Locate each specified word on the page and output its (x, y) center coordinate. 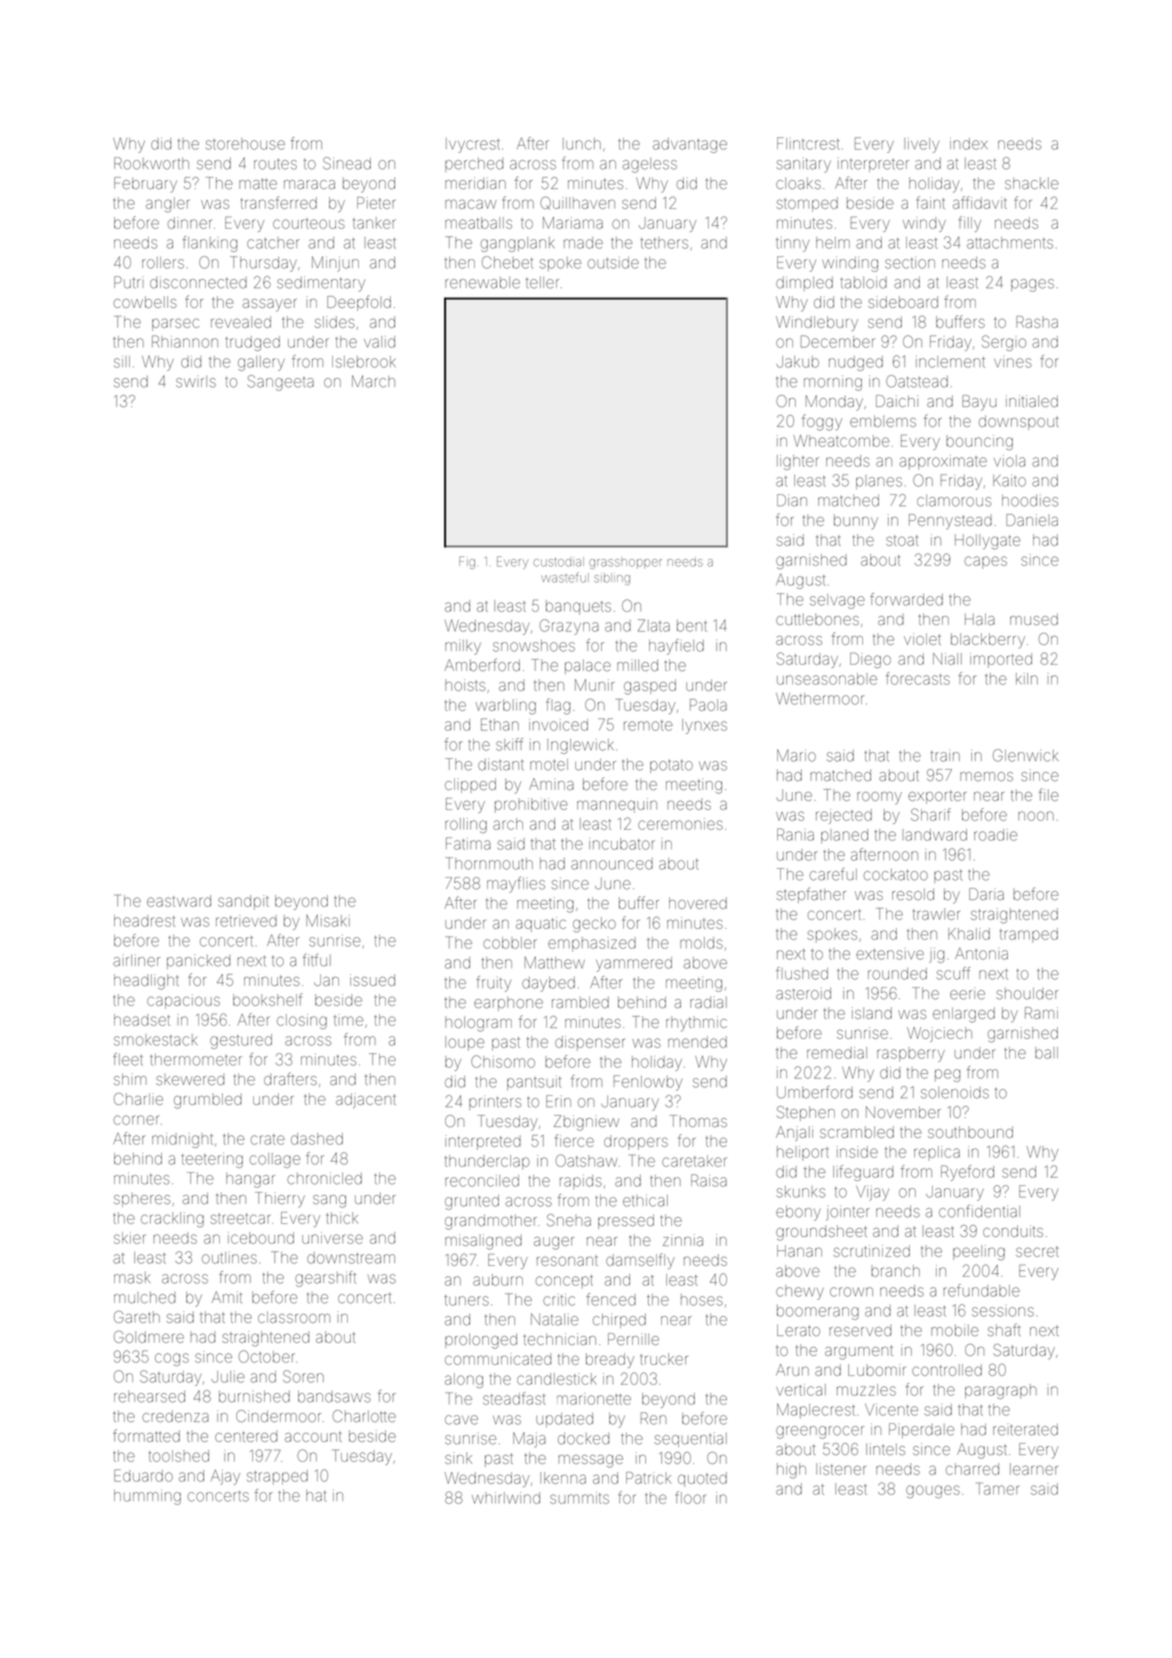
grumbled (208, 1101)
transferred (279, 202)
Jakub (798, 362)
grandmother (491, 1222)
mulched (144, 1298)
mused (1034, 619)
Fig (467, 562)
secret (1037, 1252)
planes (879, 483)
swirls (196, 382)
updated (564, 1420)
